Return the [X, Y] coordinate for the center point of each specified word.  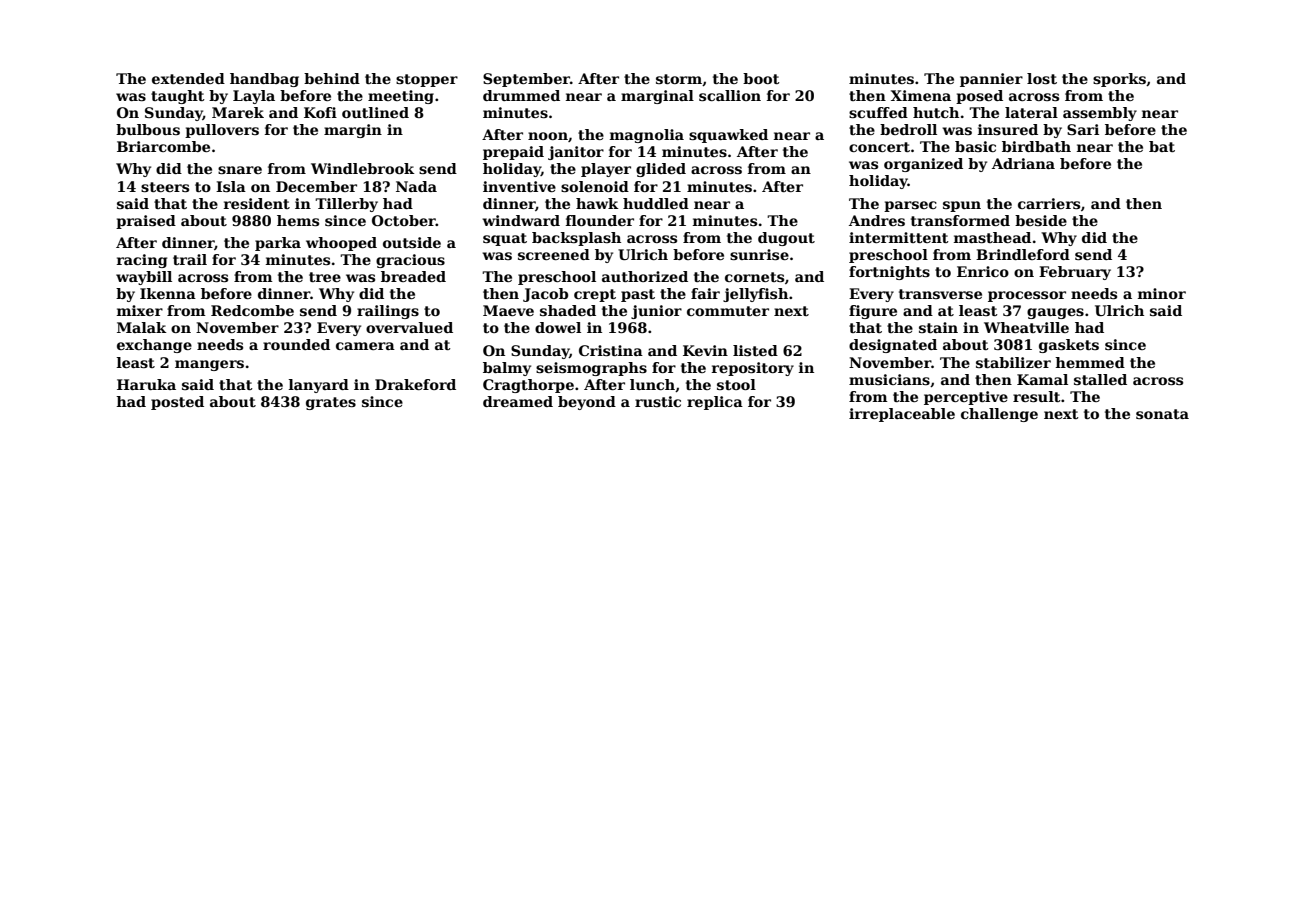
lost [1042, 78]
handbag [264, 80]
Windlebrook [363, 168]
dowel [558, 327]
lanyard [319, 386]
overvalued [409, 327]
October [404, 220]
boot [761, 78]
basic [975, 146]
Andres [877, 220]
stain [938, 327]
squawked [728, 136]
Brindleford [1023, 254]
